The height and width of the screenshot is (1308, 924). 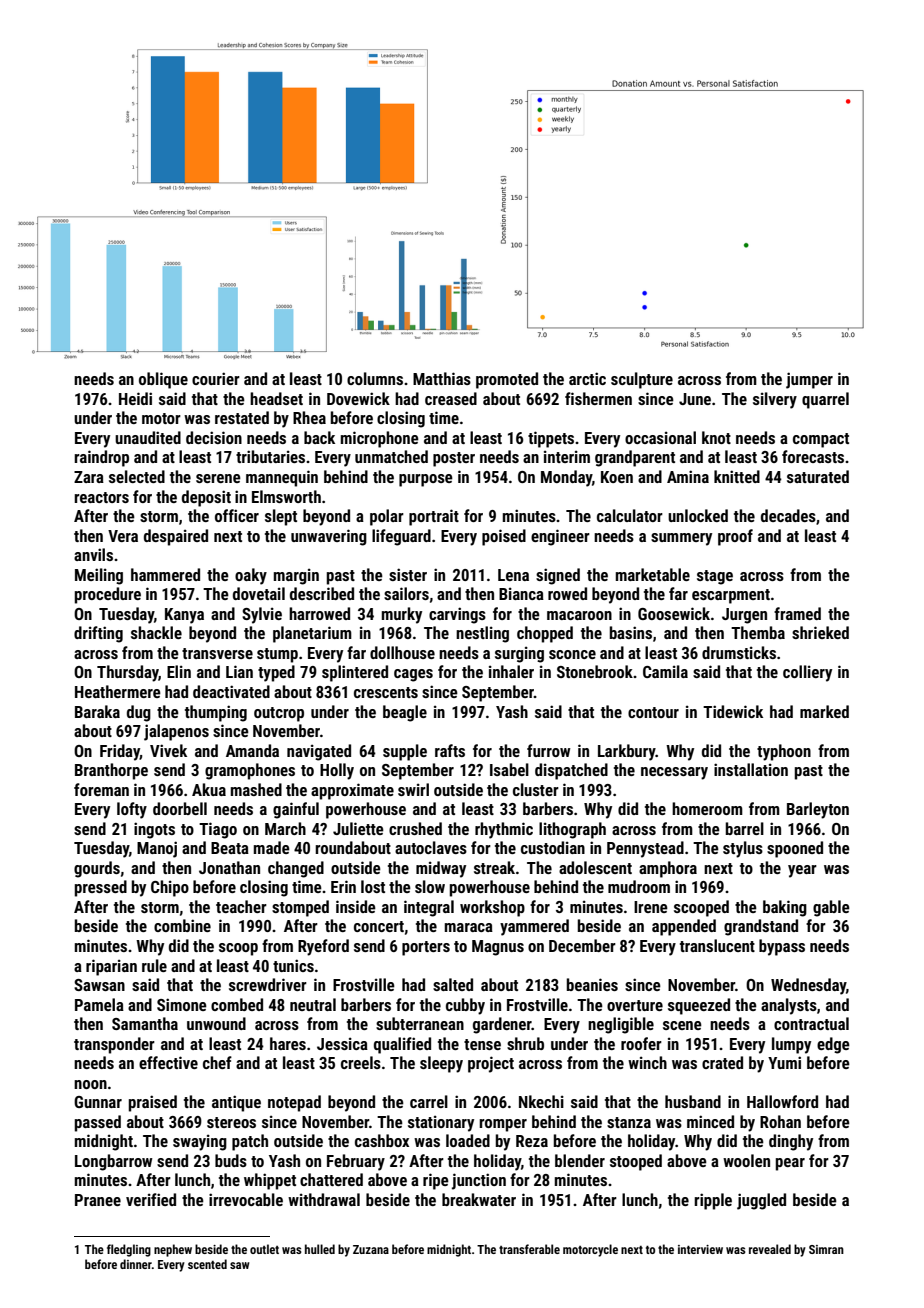 I want to click on jumper, so click(x=809, y=380).
